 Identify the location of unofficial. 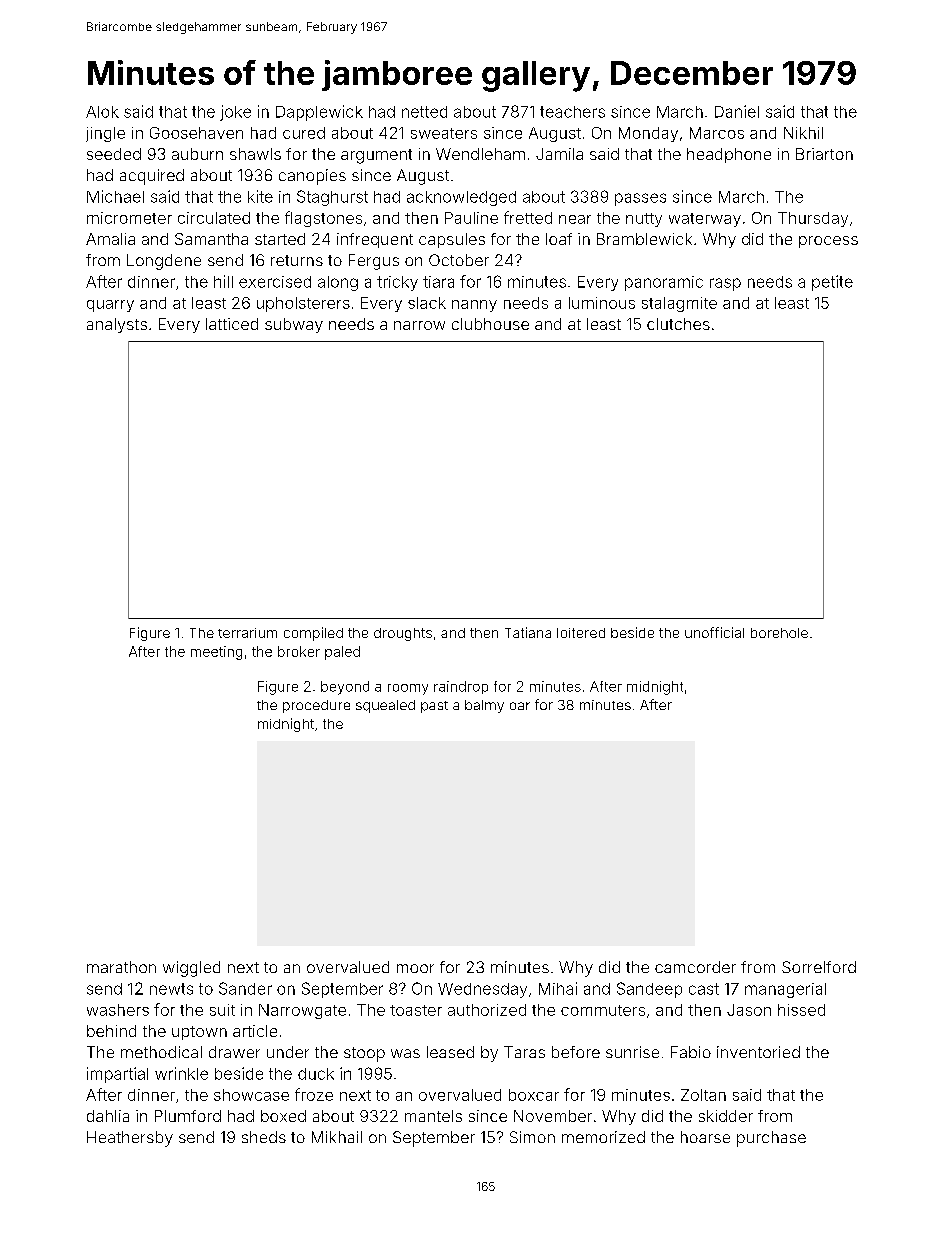
(714, 632).
